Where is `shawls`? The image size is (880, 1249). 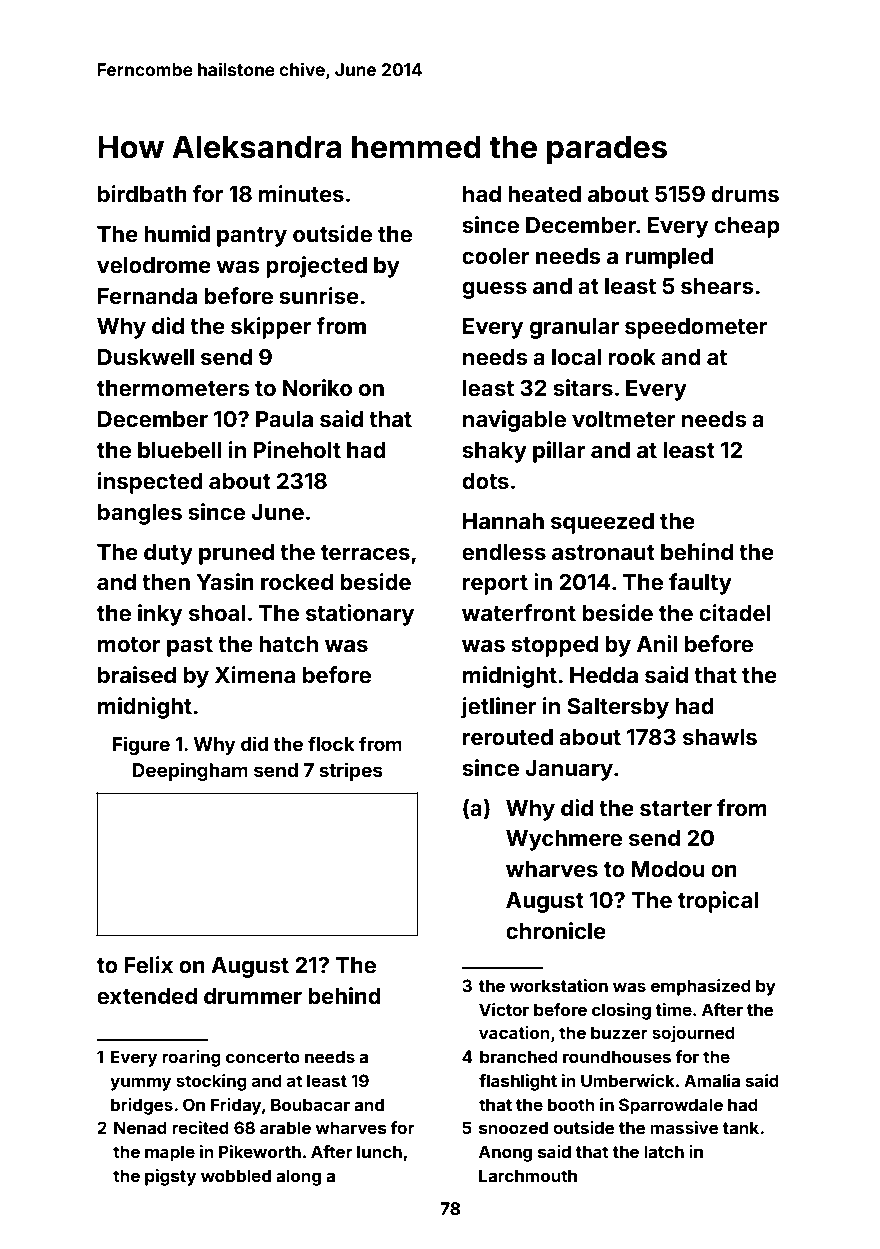 shawls is located at coordinates (720, 737).
